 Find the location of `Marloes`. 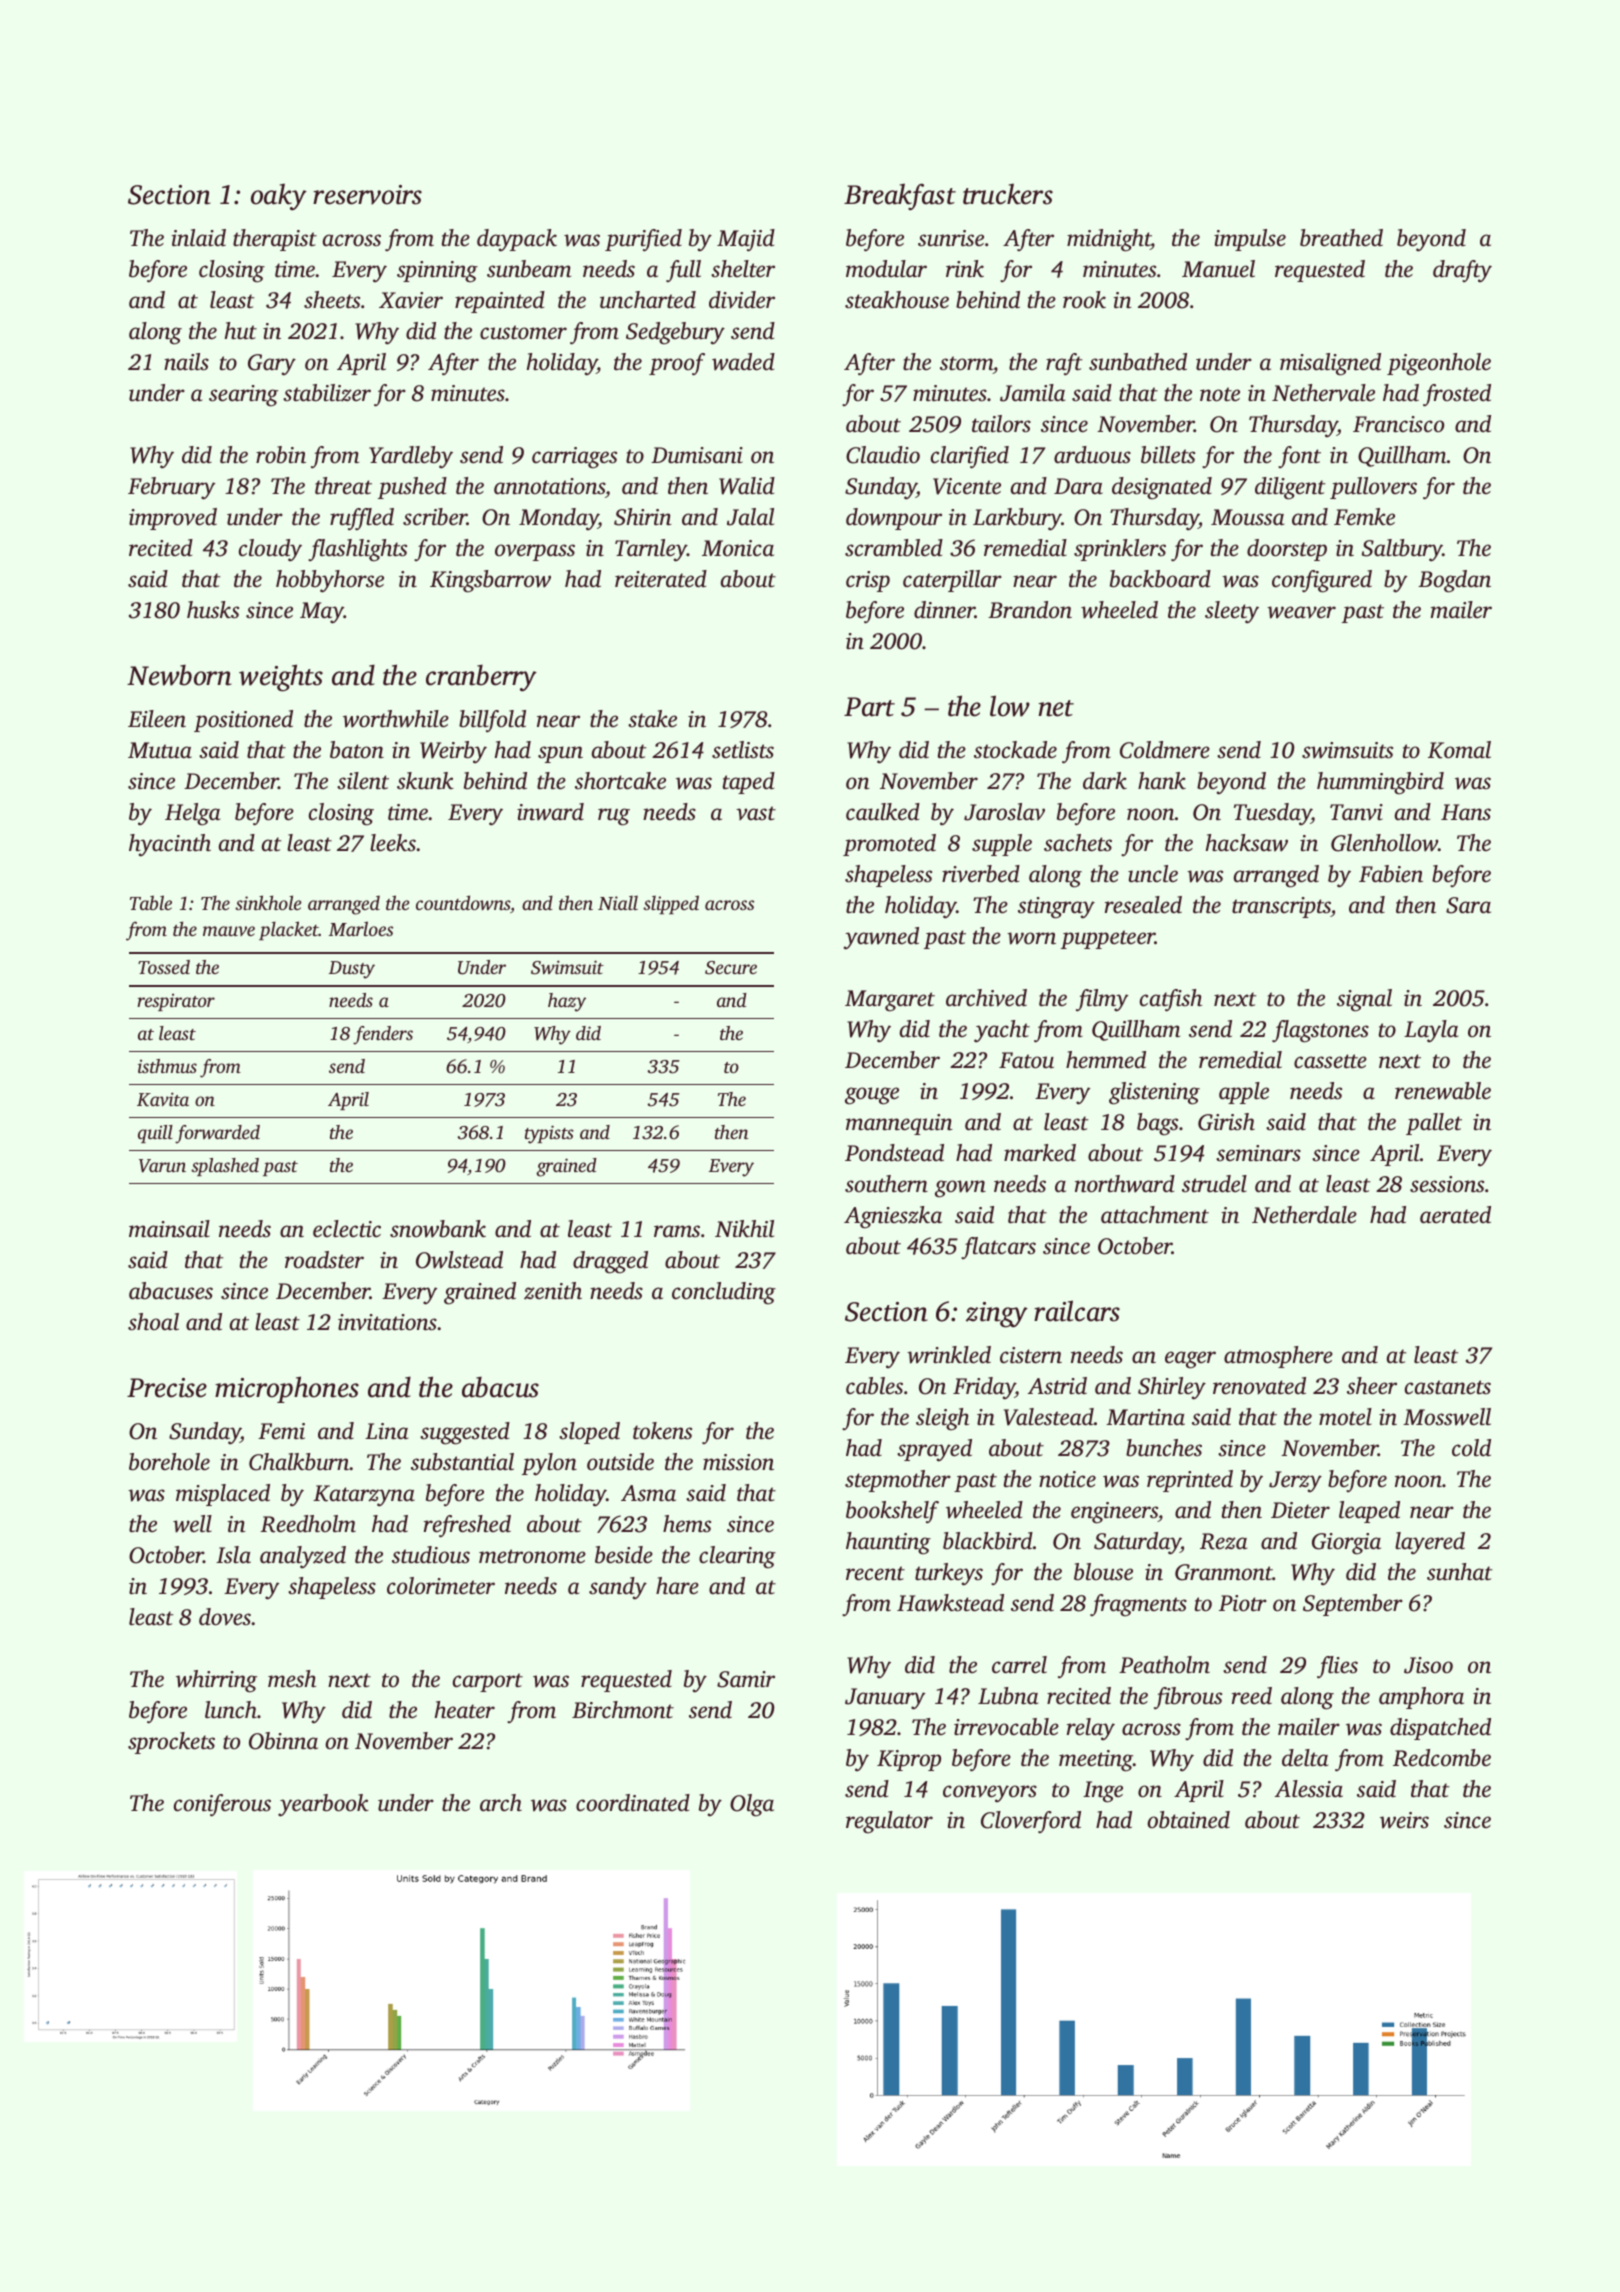

Marloes is located at coordinates (361, 928).
